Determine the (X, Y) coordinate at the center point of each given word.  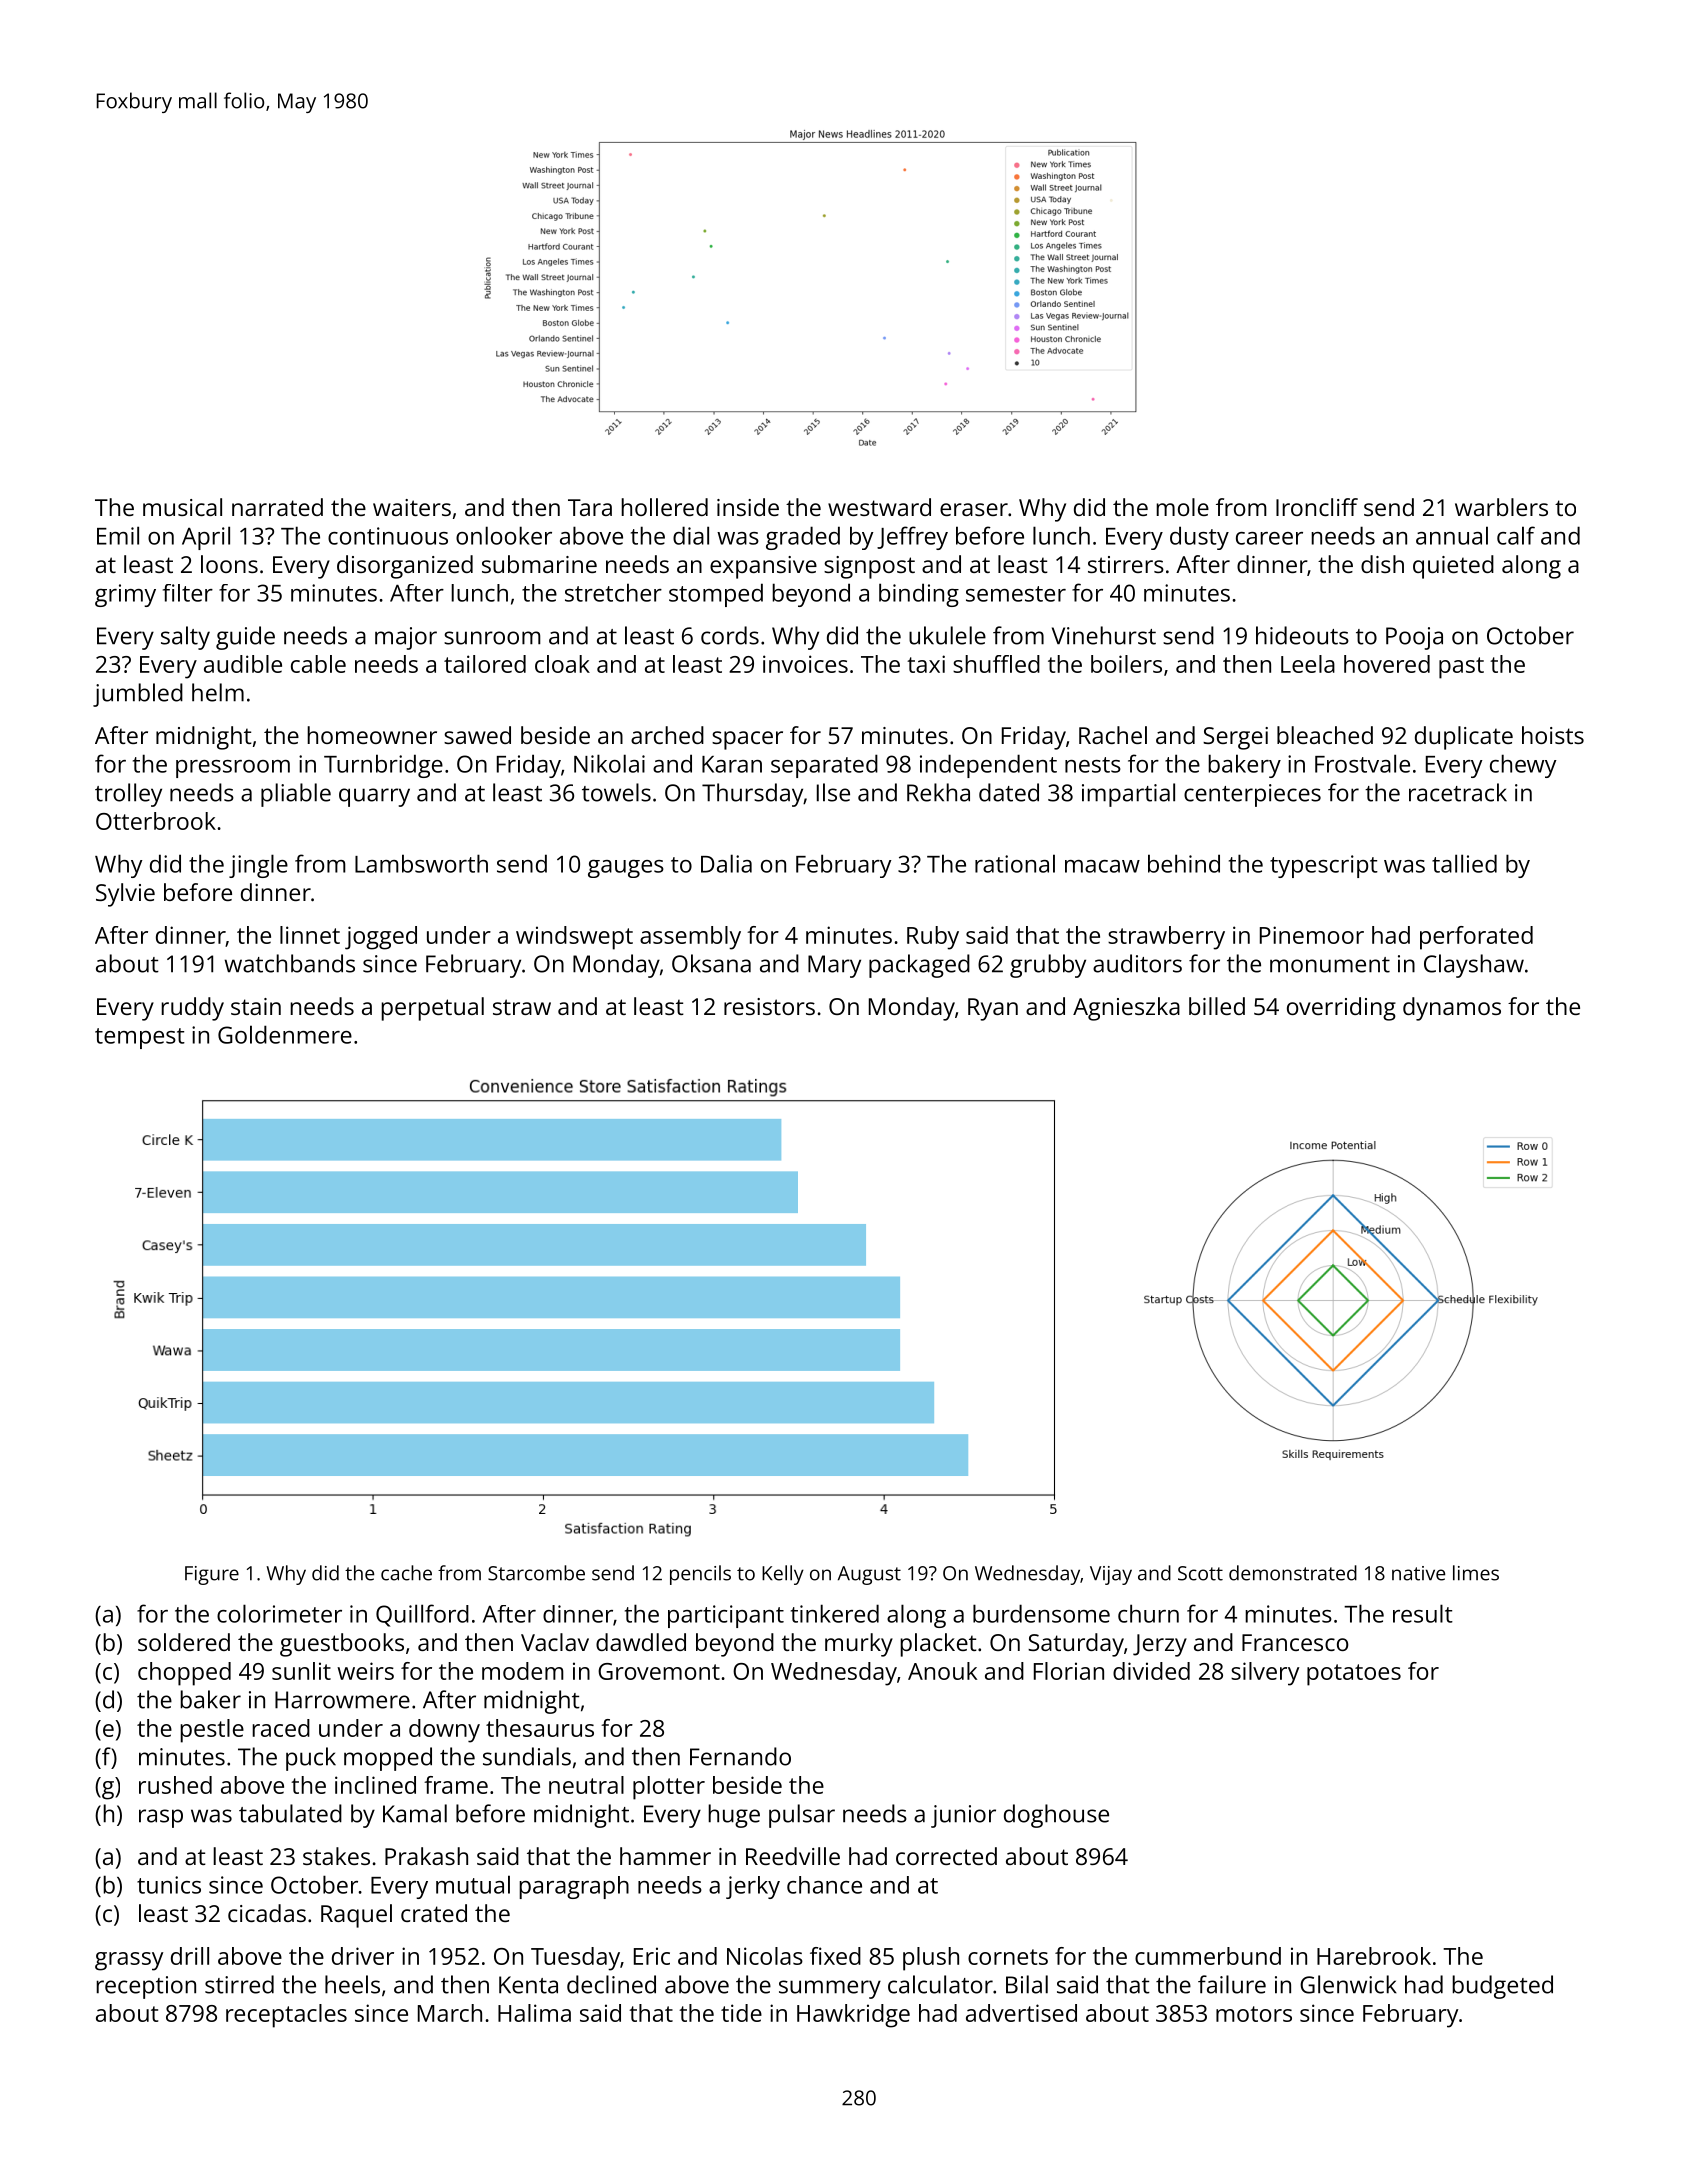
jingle (258, 866)
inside (748, 507)
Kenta (528, 1985)
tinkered (835, 1613)
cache (406, 1573)
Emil (118, 535)
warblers (1501, 507)
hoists (1553, 735)
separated (824, 766)
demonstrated (1293, 1573)
